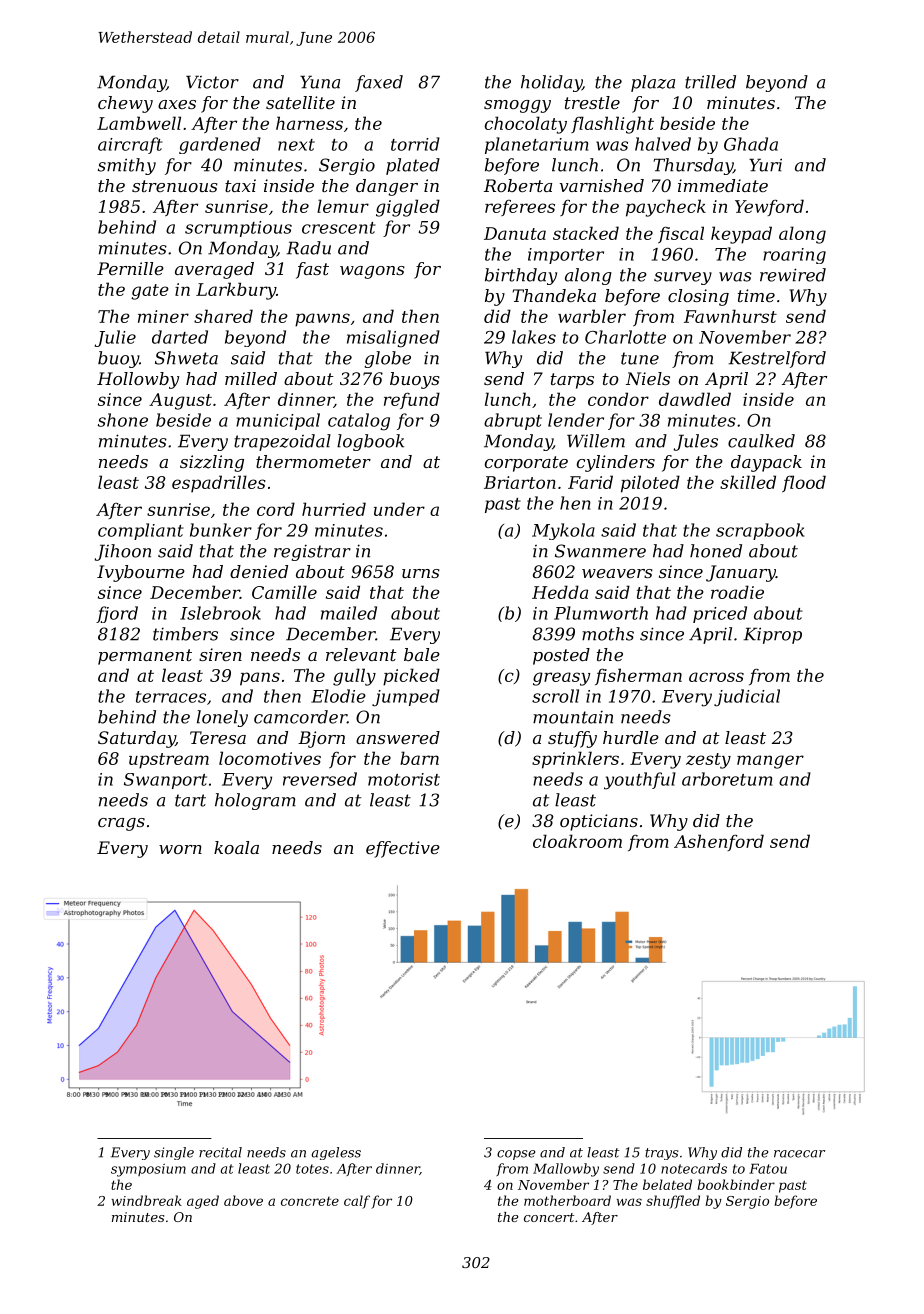  What do you see at coordinates (549, 1217) in the page?
I see `concert` at bounding box center [549, 1217].
